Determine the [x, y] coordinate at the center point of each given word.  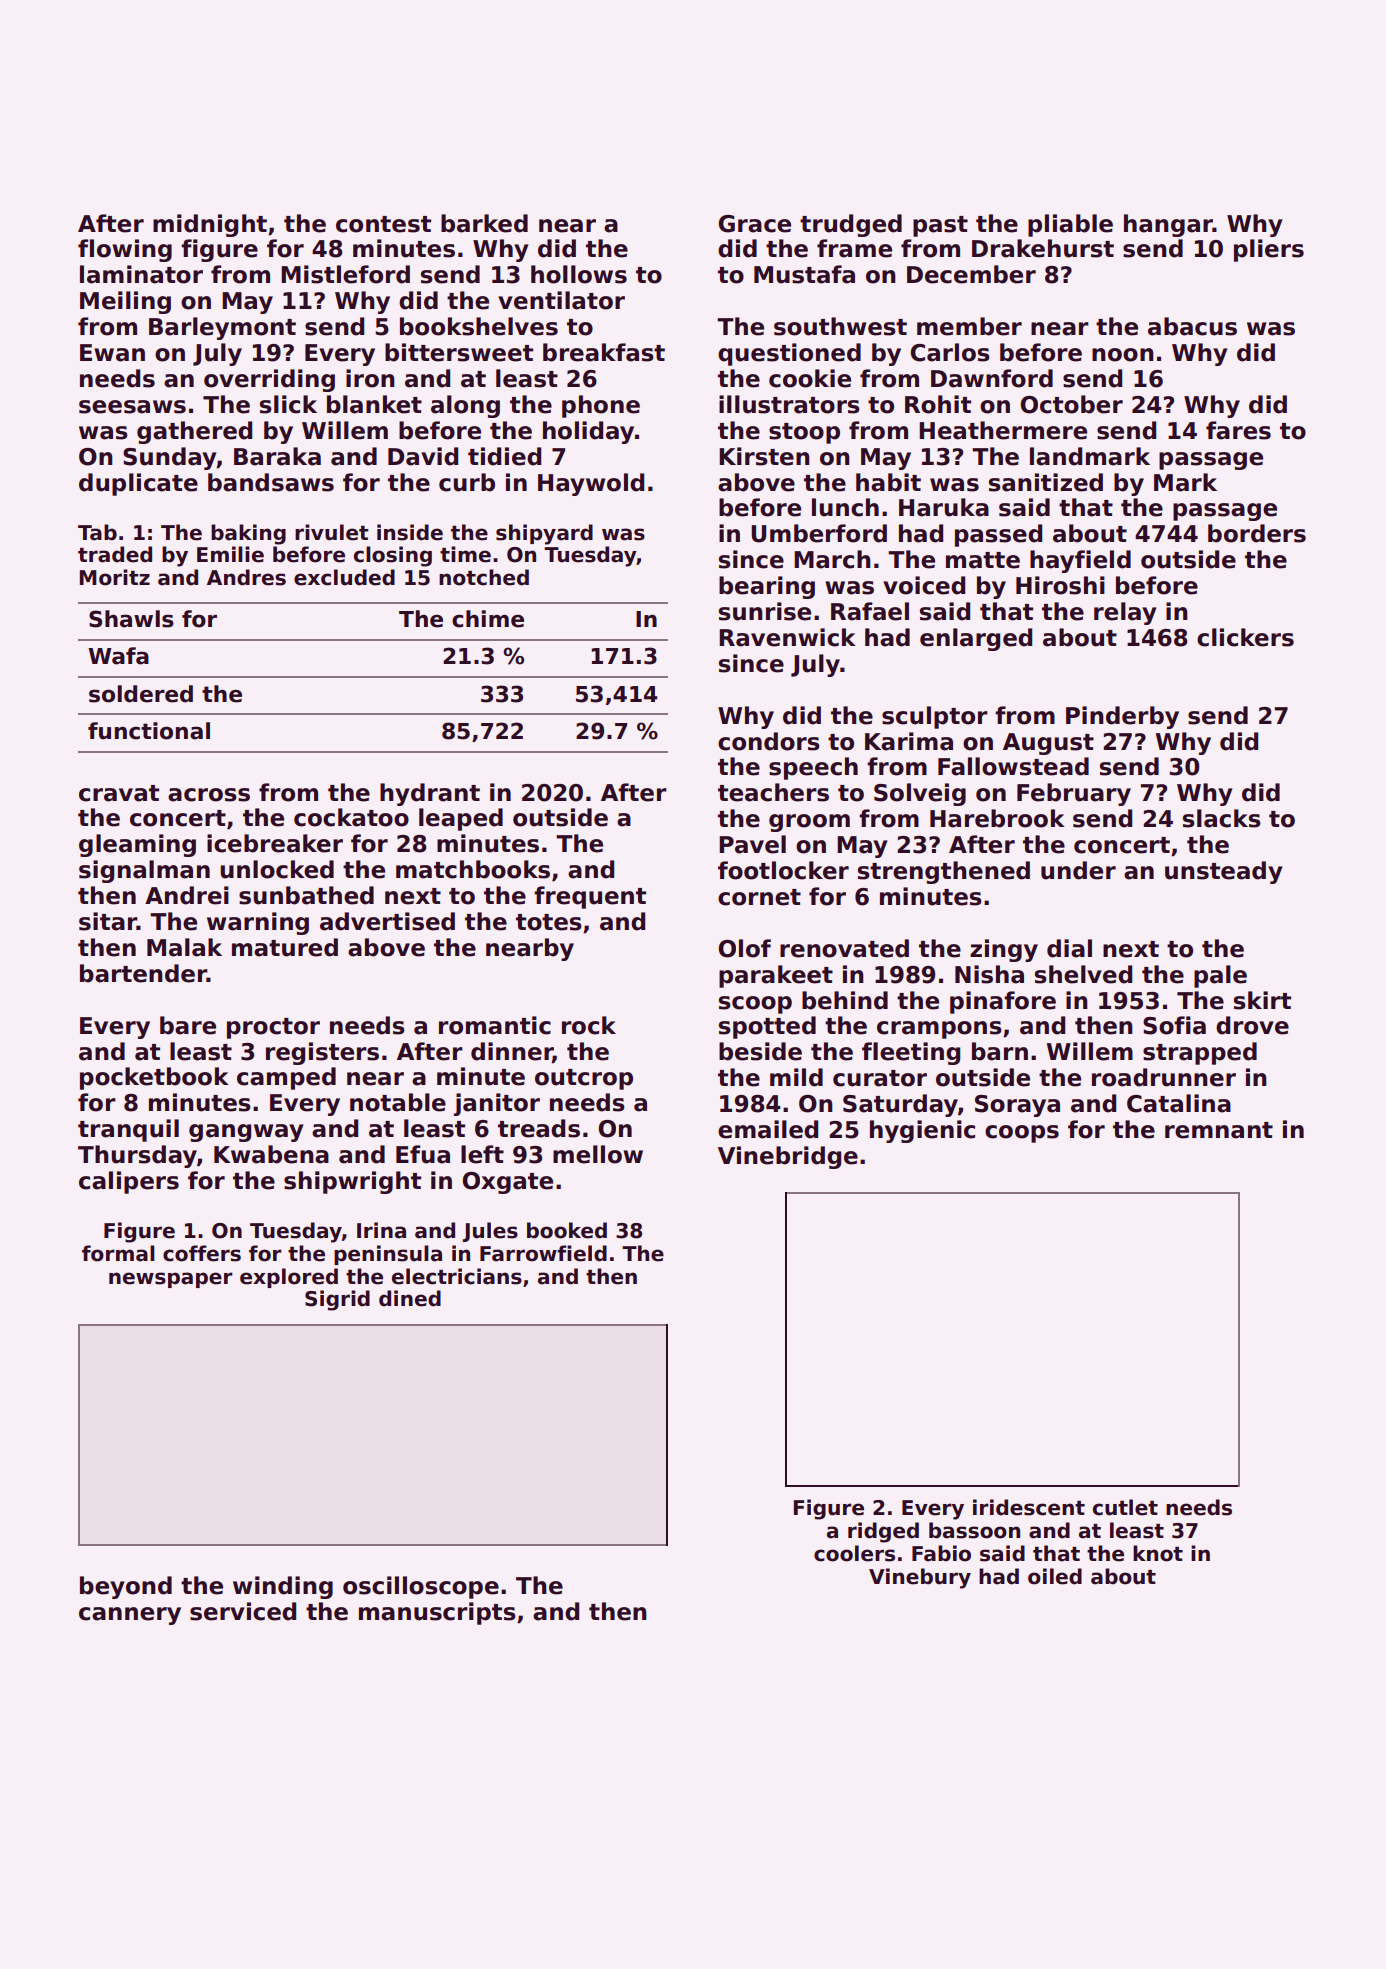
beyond [126, 1587]
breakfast [604, 352]
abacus [1192, 326]
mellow [598, 1154]
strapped [1200, 1053]
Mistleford [345, 274]
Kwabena [271, 1154]
